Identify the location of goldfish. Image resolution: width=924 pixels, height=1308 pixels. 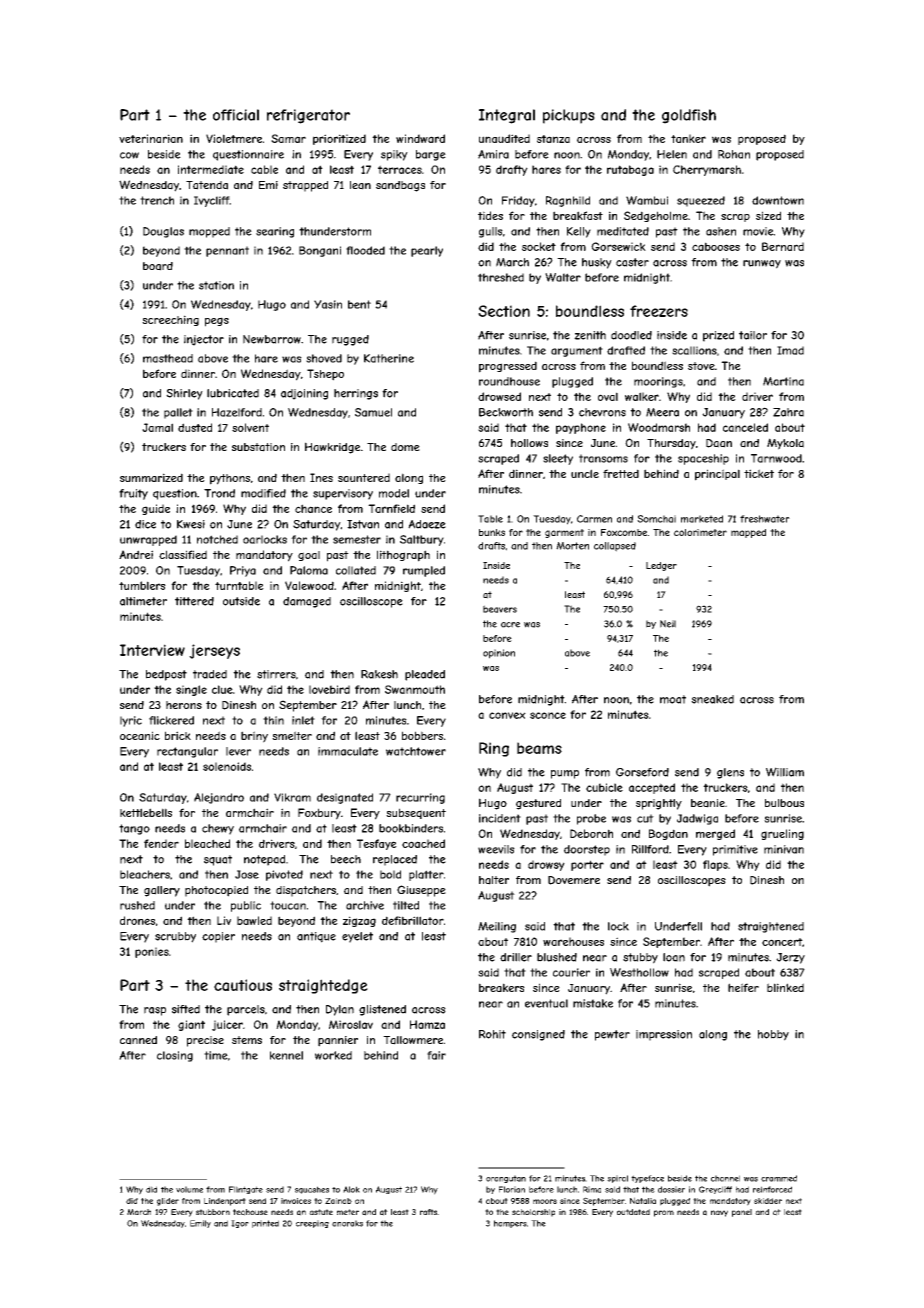
(689, 116).
